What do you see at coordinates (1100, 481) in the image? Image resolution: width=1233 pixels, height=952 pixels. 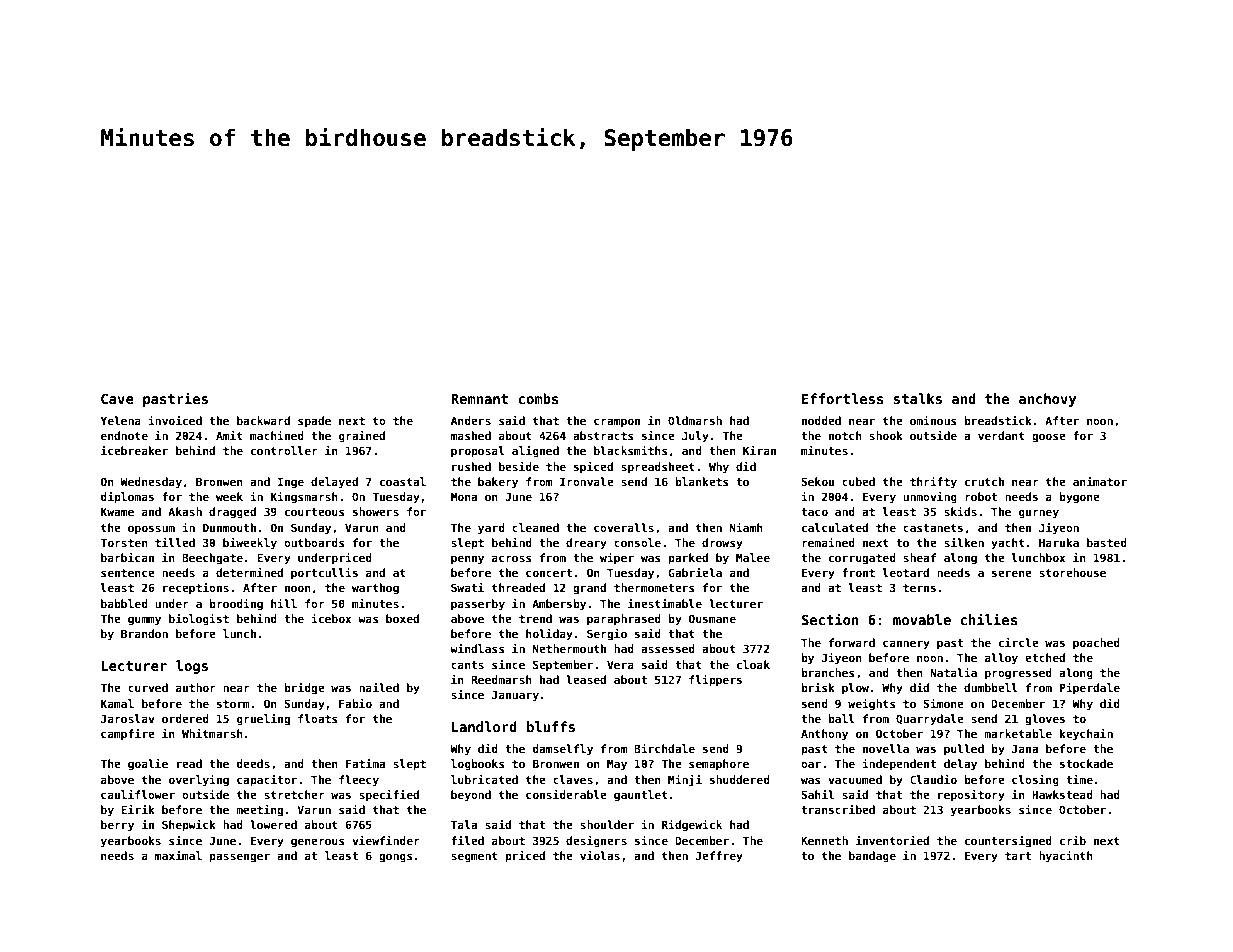 I see `animator` at bounding box center [1100, 481].
